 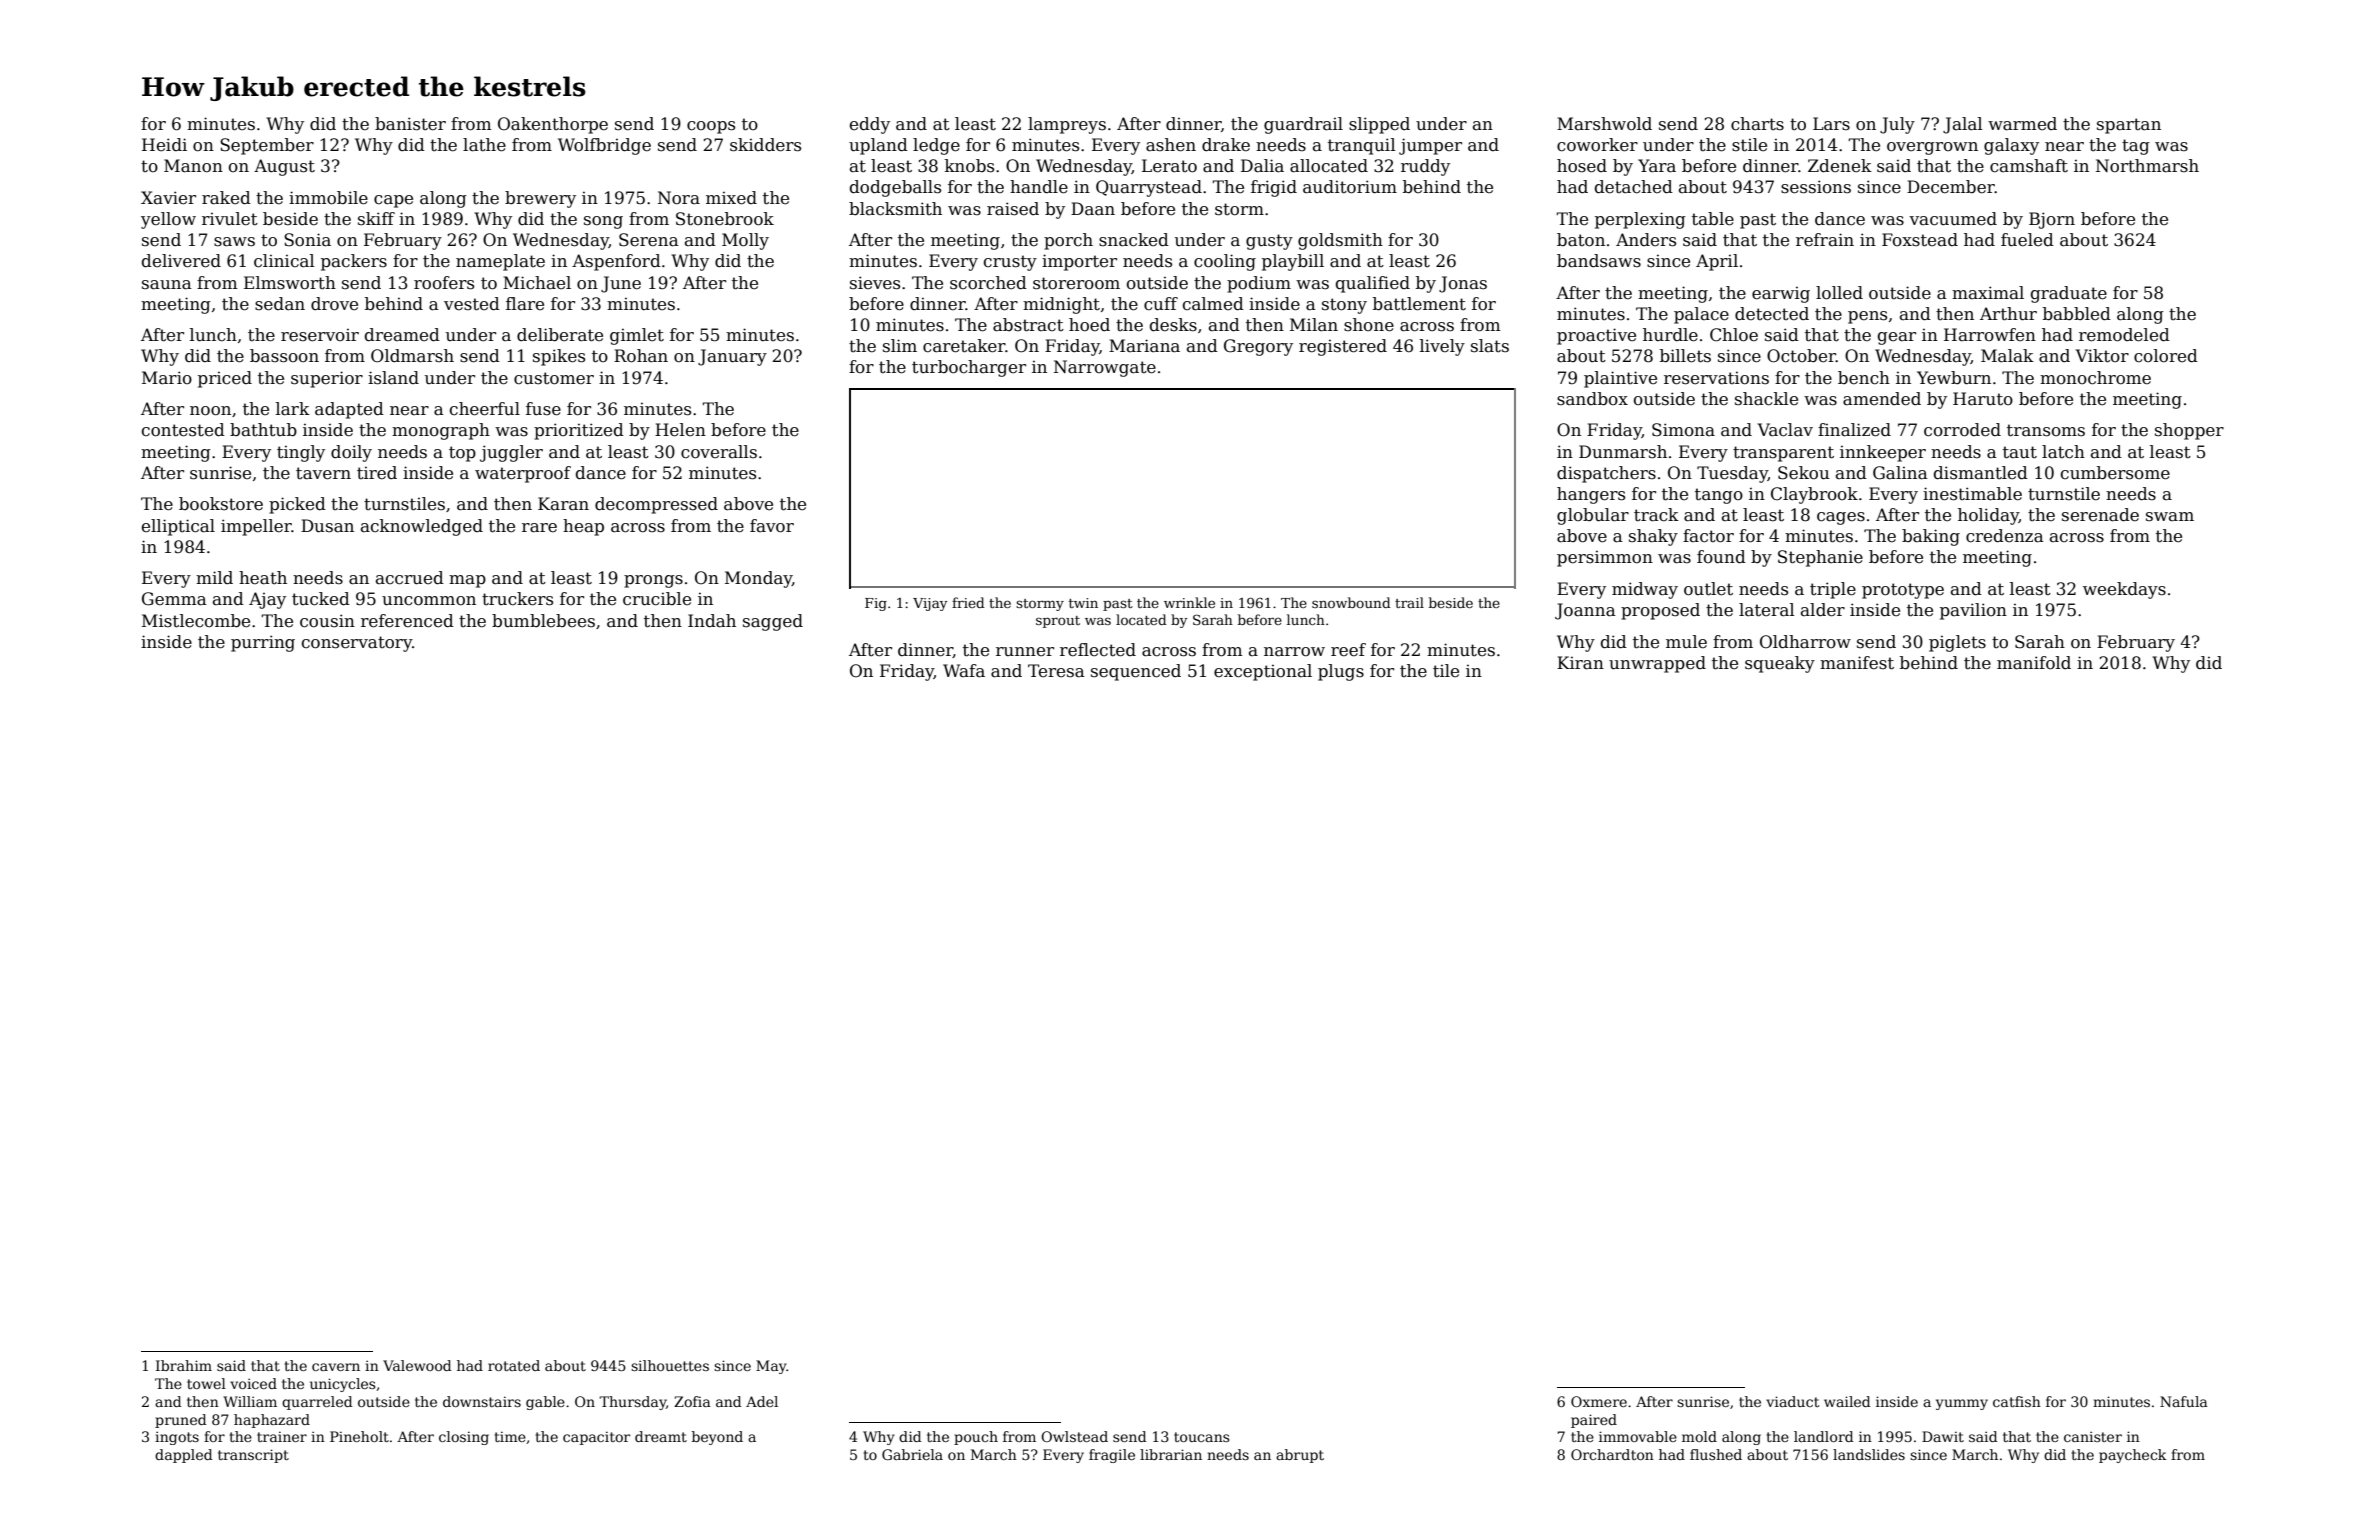 What do you see at coordinates (1805, 642) in the image?
I see `Oldharrow` at bounding box center [1805, 642].
